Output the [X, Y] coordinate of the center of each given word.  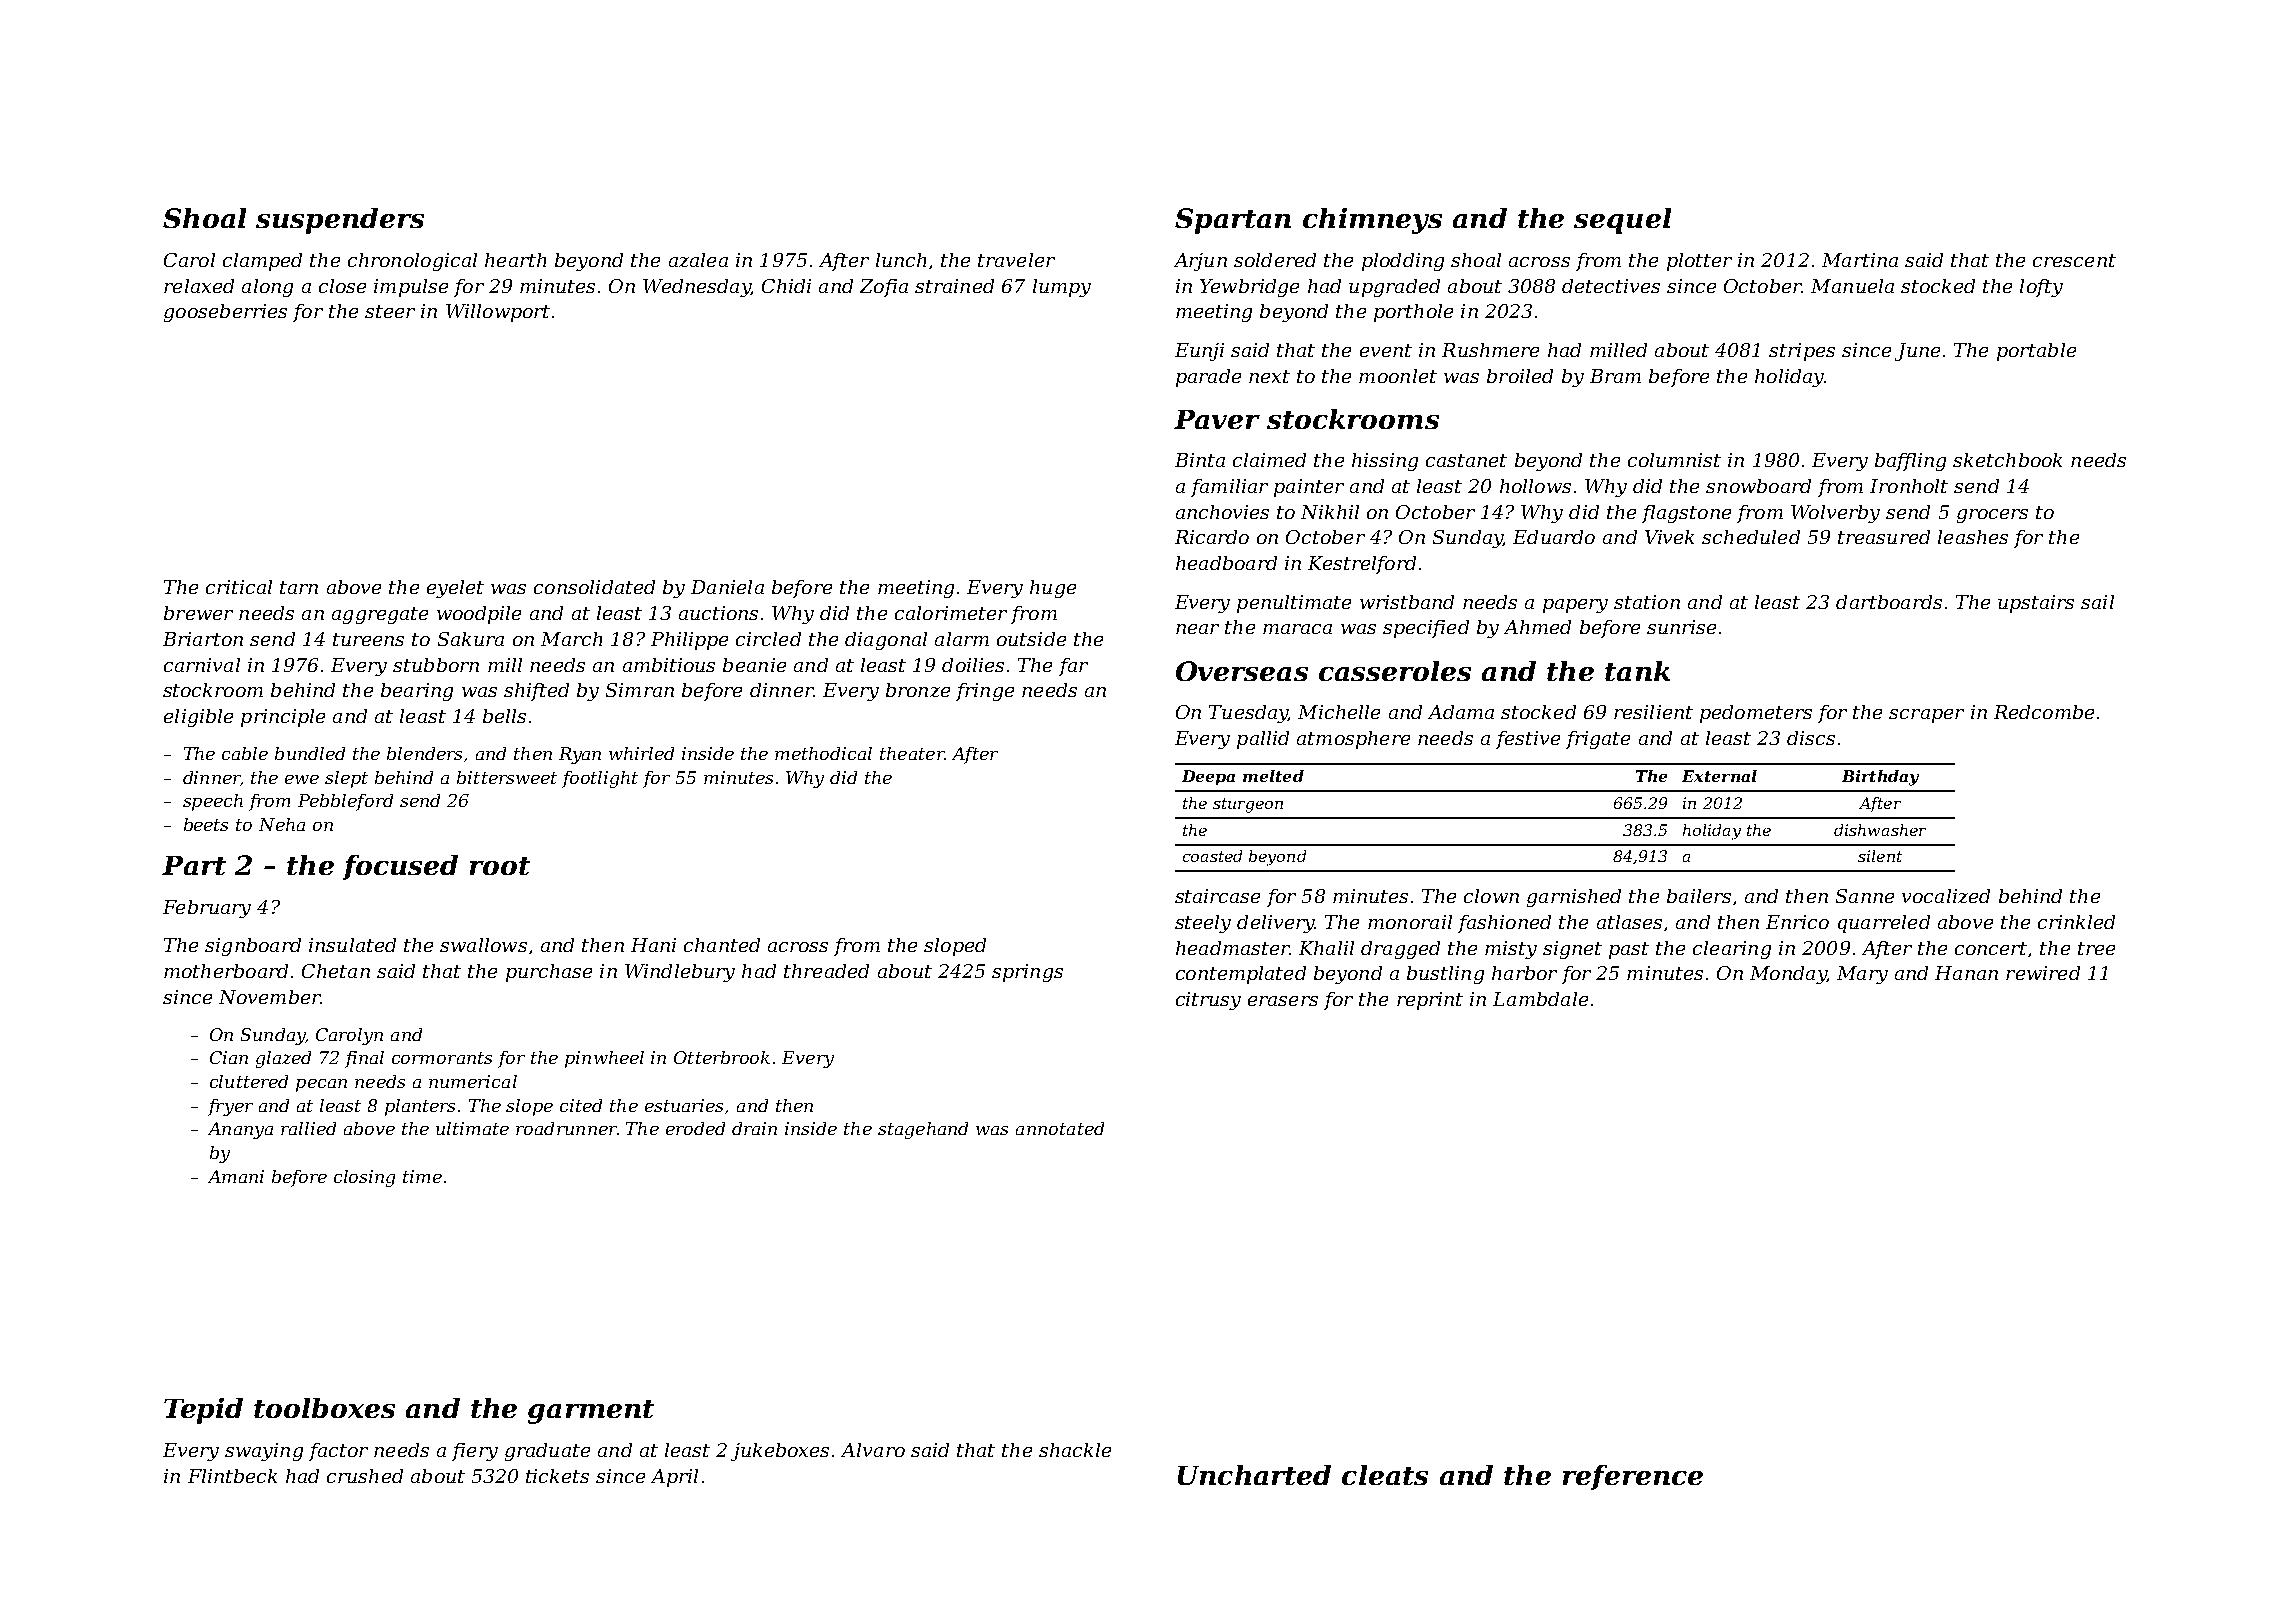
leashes [1973, 537]
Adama [1461, 712]
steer [390, 311]
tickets [557, 1476]
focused [400, 867]
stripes [1802, 352]
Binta [1200, 460]
